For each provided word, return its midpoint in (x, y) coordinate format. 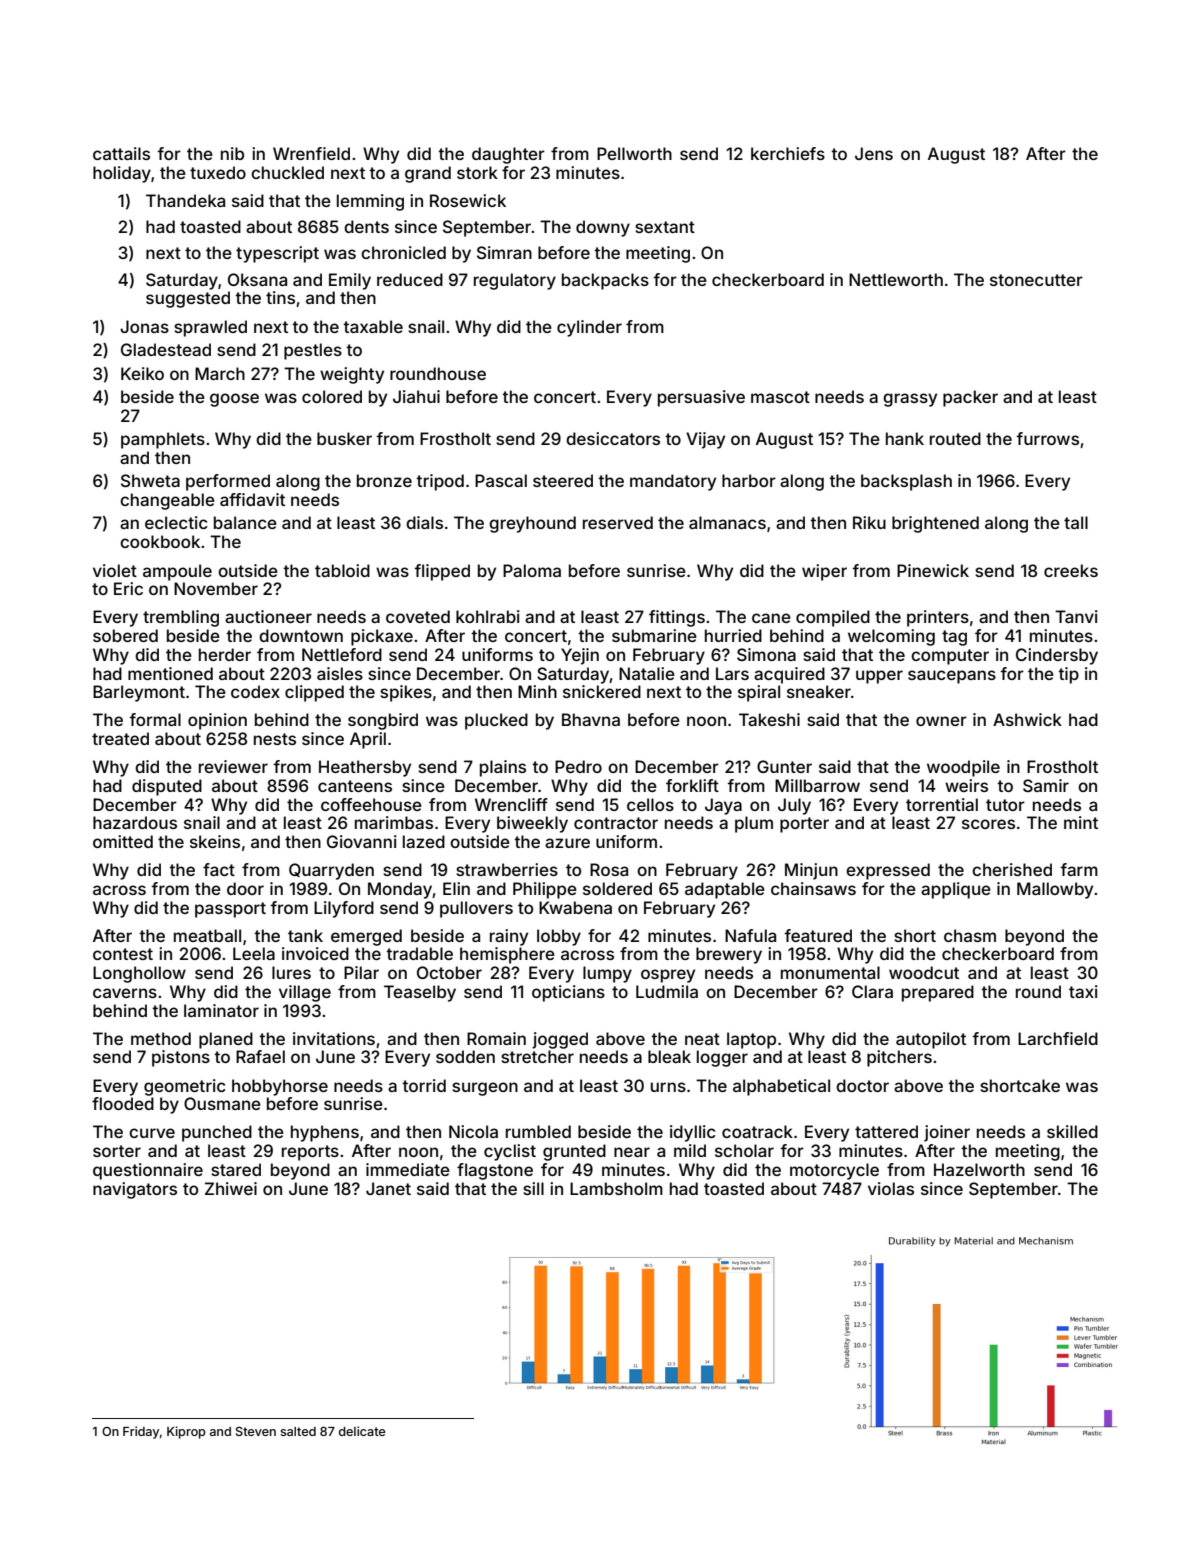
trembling (181, 618)
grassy (910, 400)
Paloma (532, 570)
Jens (874, 153)
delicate (362, 1431)
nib (232, 153)
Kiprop (186, 1432)
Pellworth (634, 153)
